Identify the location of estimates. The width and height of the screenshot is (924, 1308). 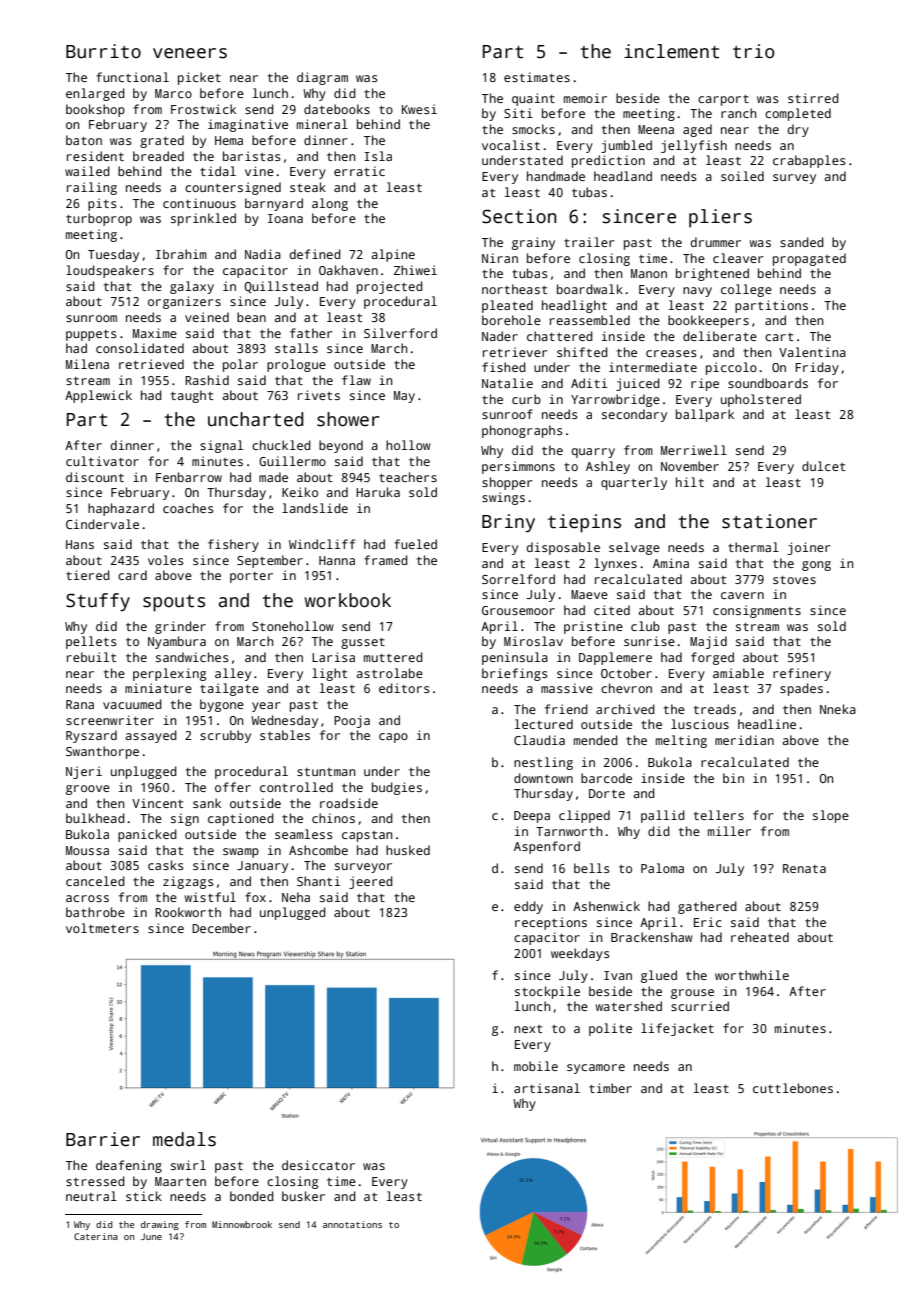
(537, 77).
